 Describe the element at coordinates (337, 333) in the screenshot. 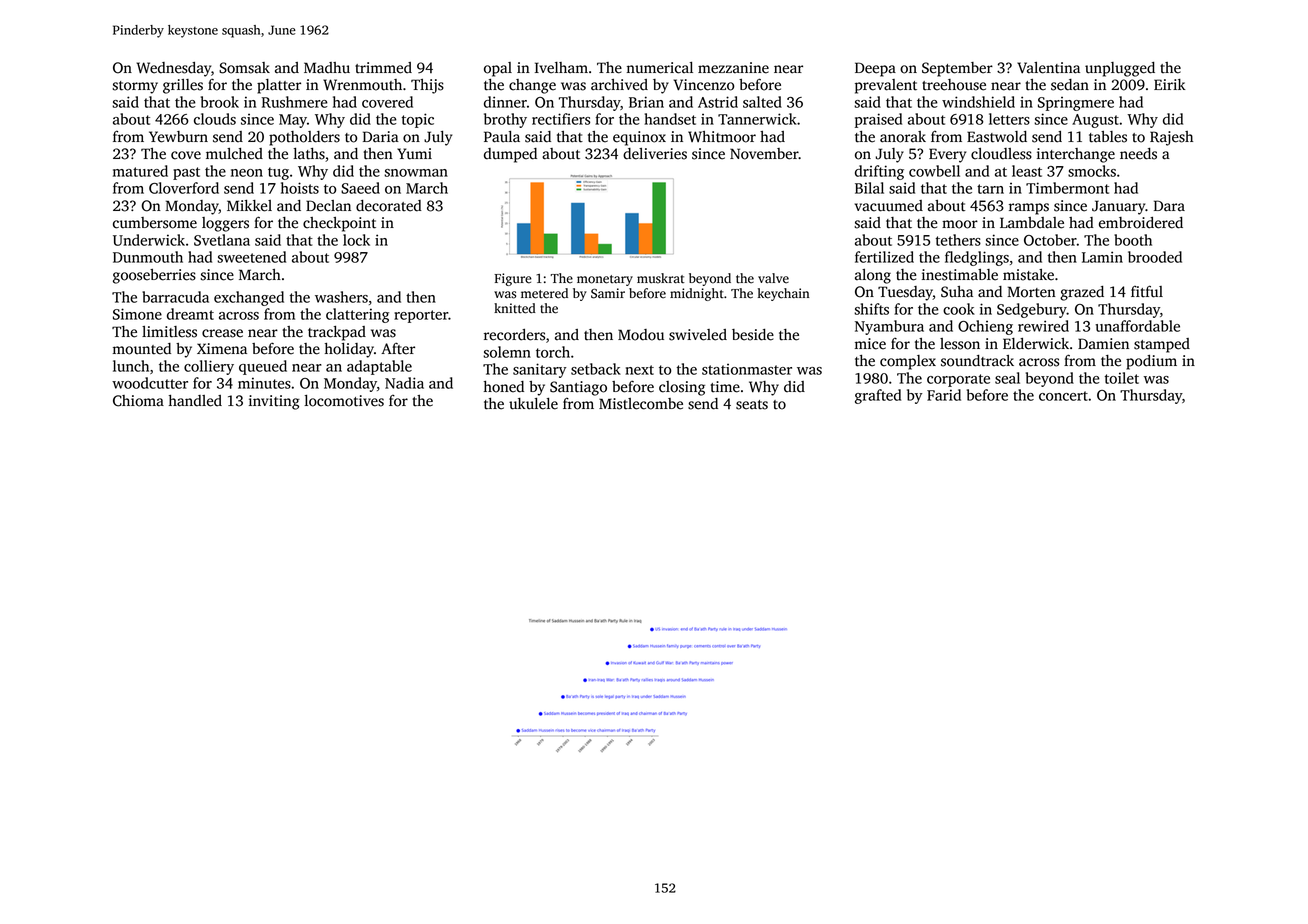

I see `trackpad` at that location.
